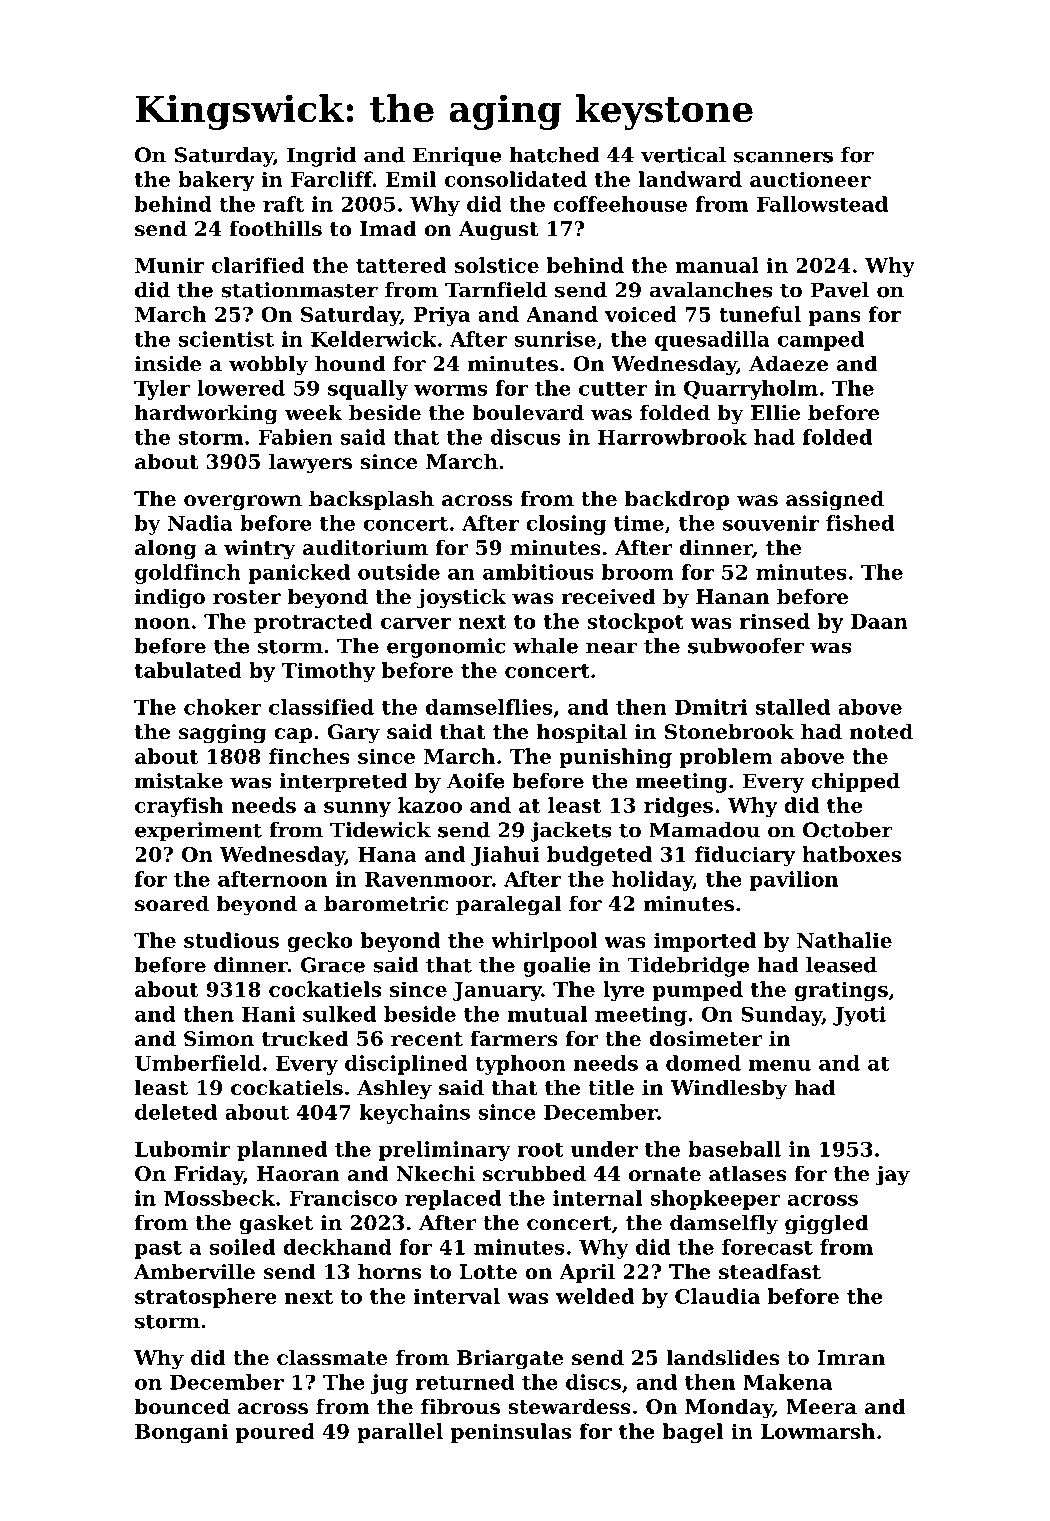  I want to click on time, so click(639, 523).
